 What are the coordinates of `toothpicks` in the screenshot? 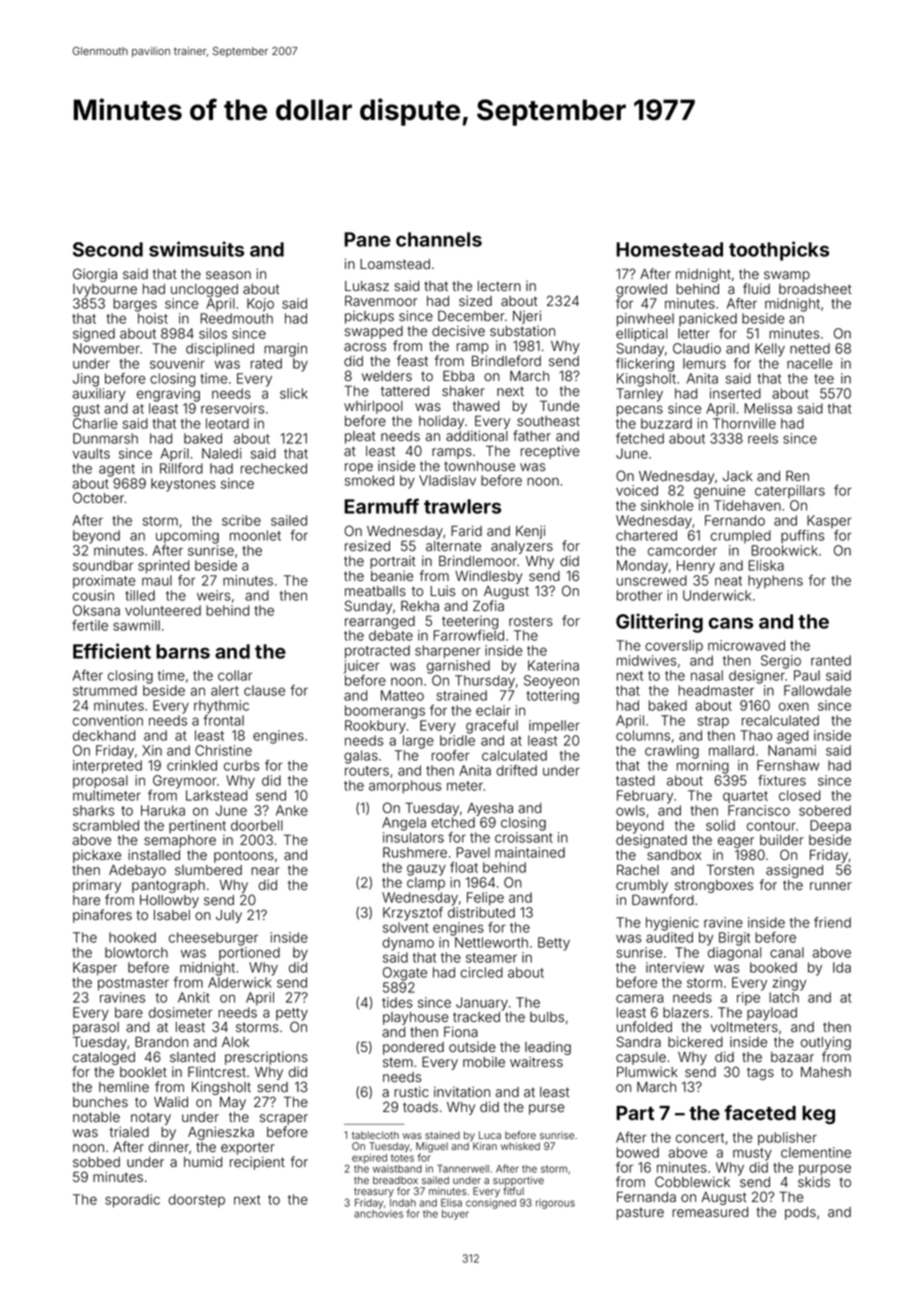 It's located at (779, 251).
